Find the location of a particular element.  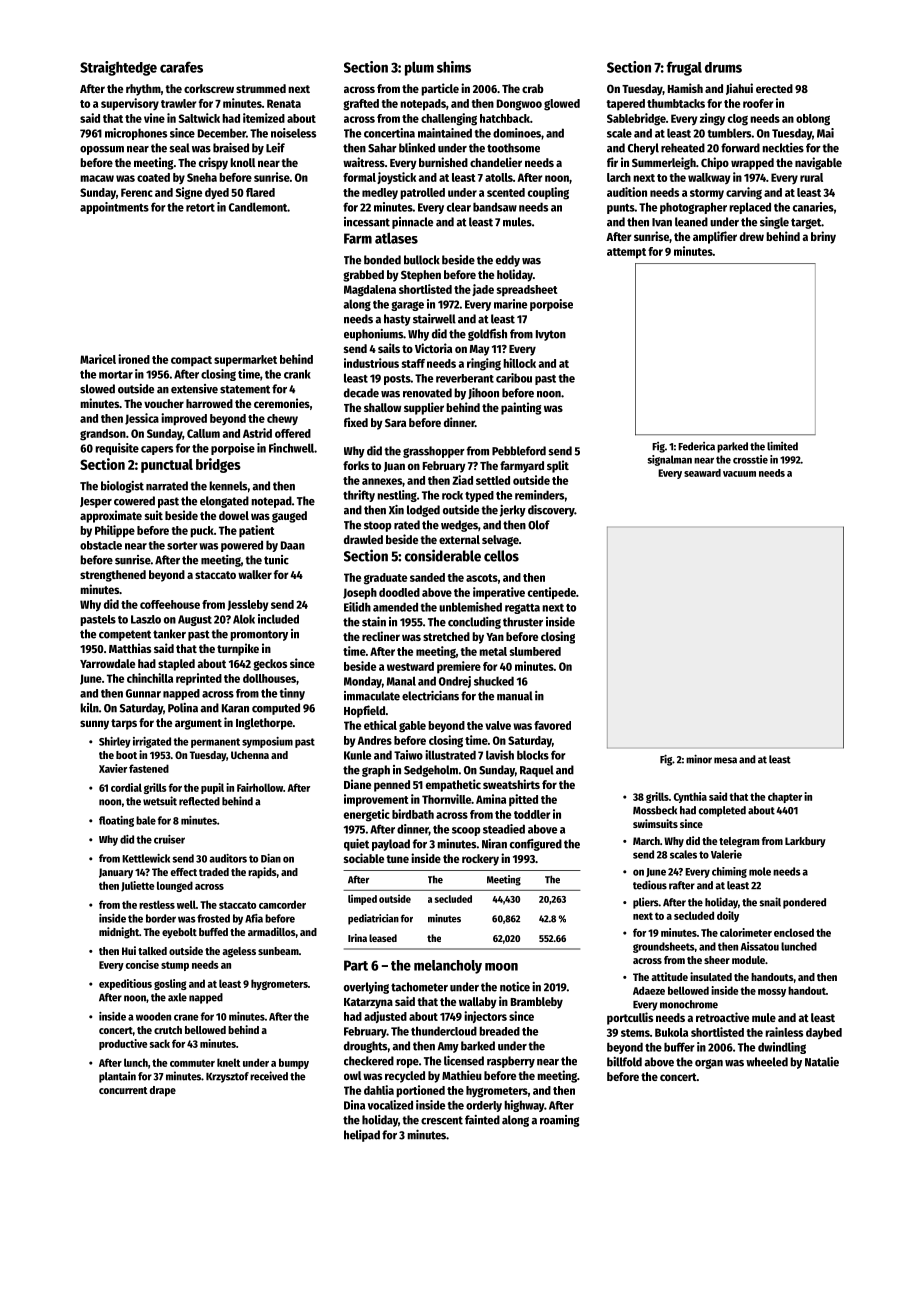

Larkbury is located at coordinates (805, 842).
